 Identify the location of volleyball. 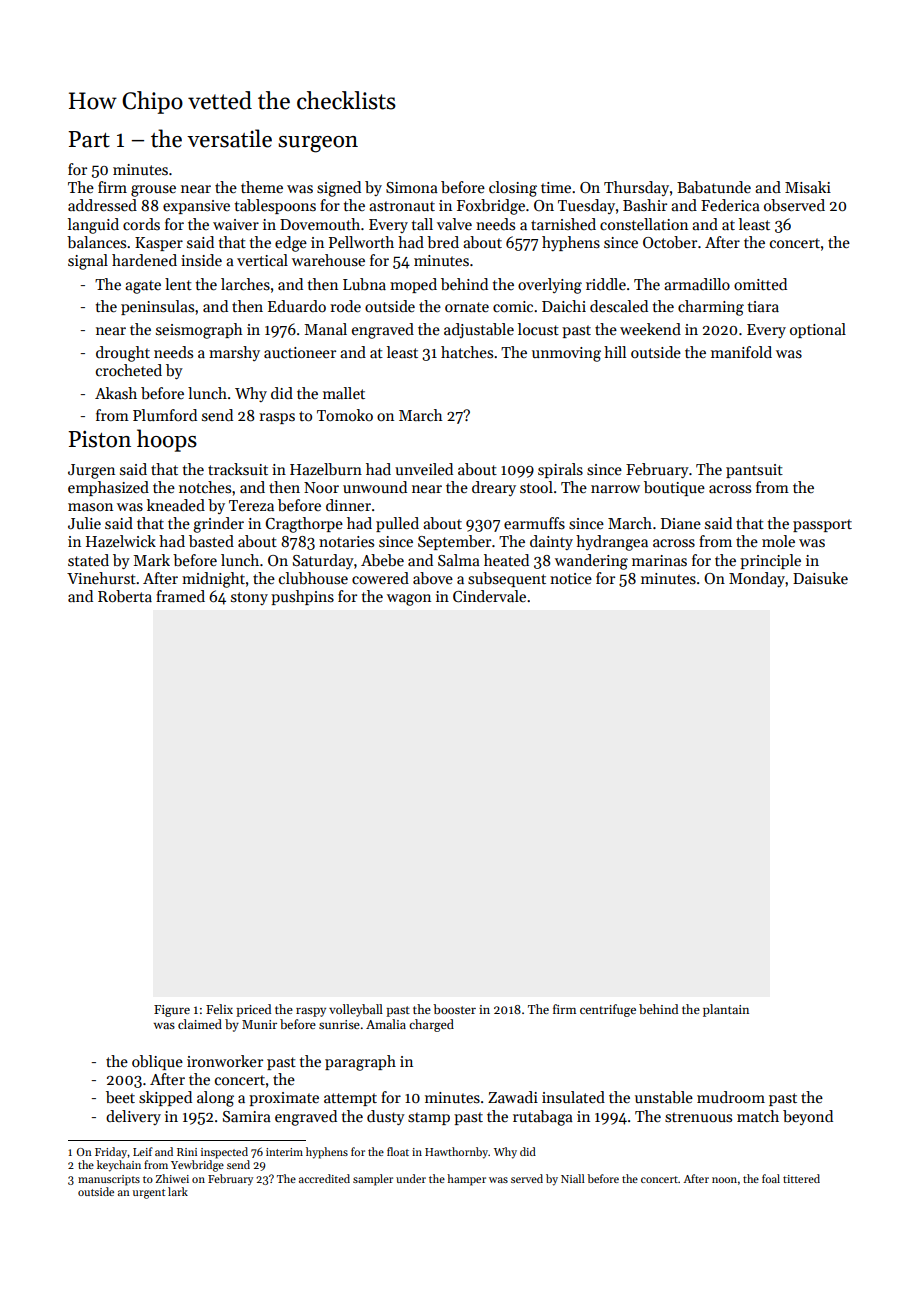
(356, 1010).
